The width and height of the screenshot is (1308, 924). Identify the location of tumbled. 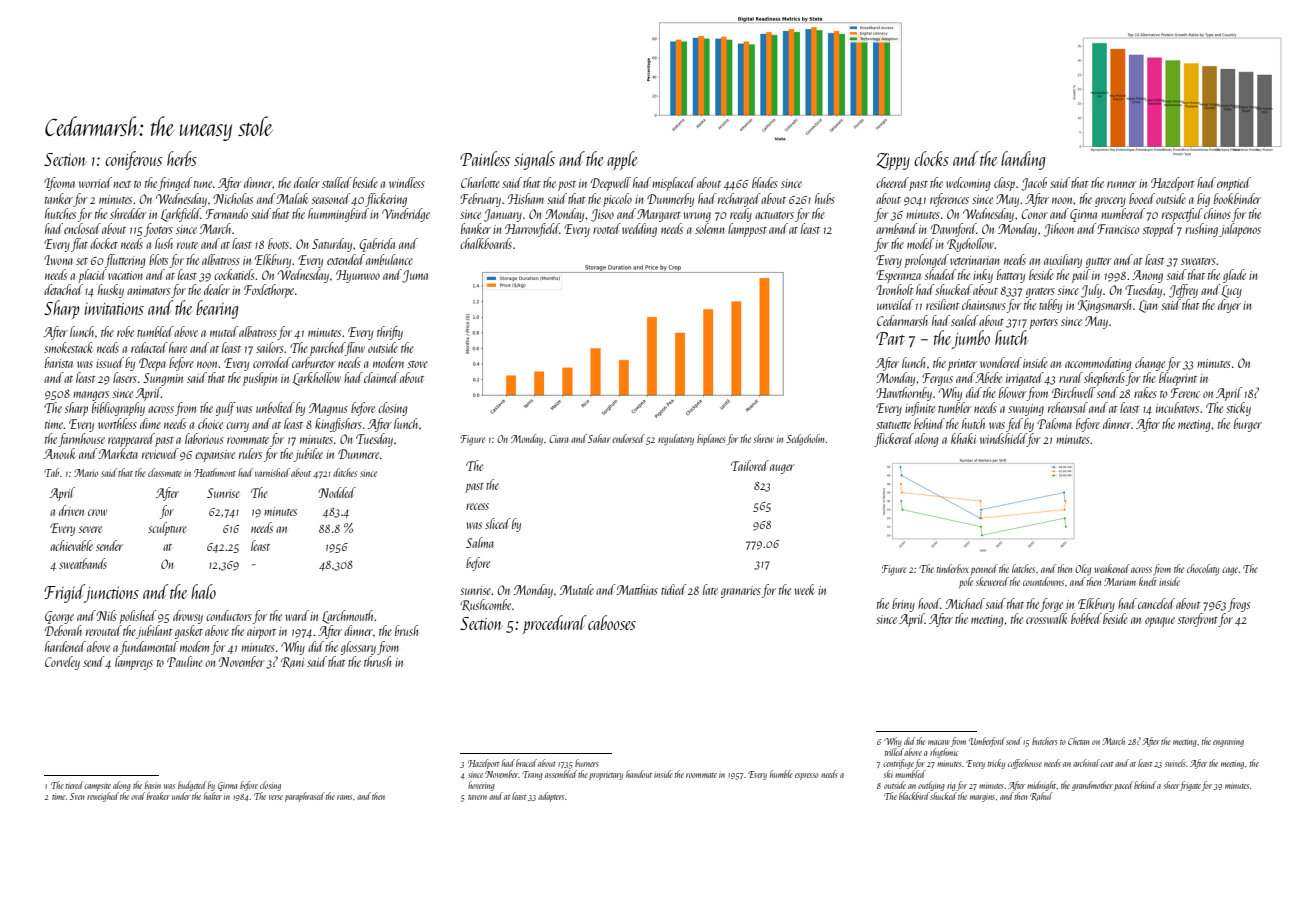
(155, 331).
